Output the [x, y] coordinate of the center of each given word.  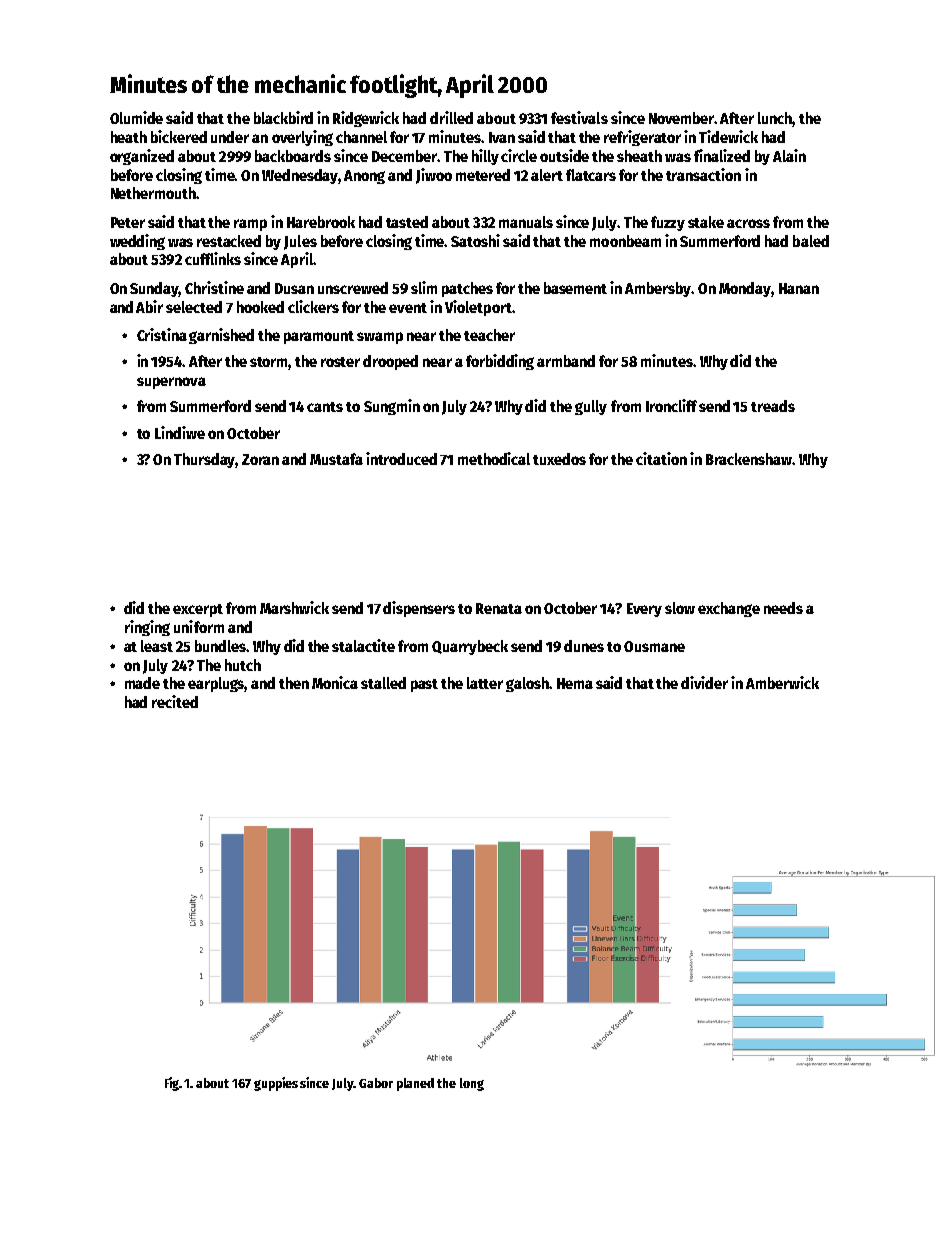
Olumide [136, 117]
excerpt [198, 610]
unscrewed [353, 288]
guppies [276, 1084]
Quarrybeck [470, 647]
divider [704, 682]
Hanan [799, 288]
